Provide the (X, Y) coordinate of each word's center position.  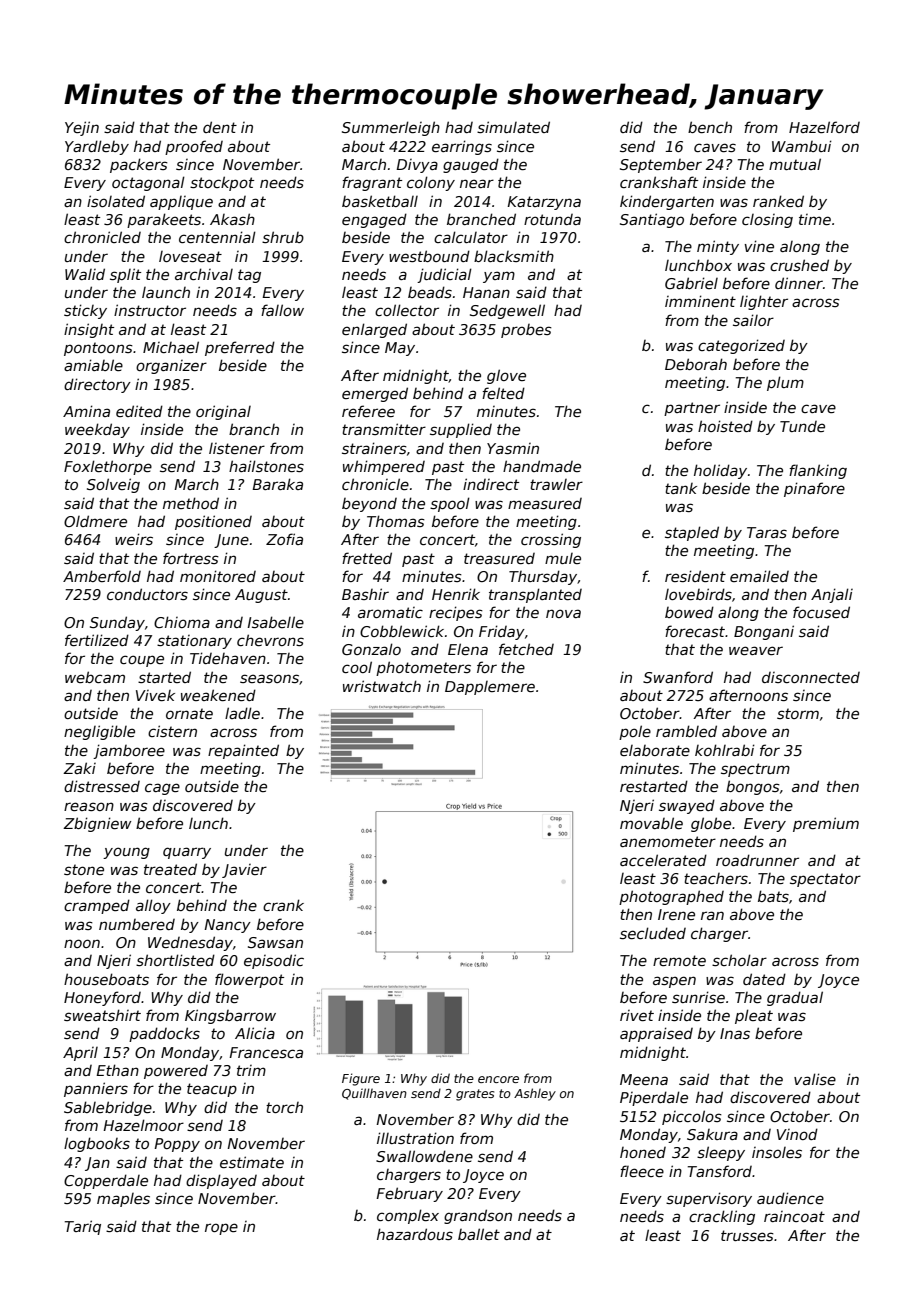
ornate (189, 713)
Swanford (678, 677)
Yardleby (97, 147)
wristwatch (382, 686)
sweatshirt (102, 1015)
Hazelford (824, 127)
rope (221, 1229)
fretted (367, 558)
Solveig (113, 485)
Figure (361, 1079)
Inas (735, 1033)
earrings (462, 147)
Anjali (832, 595)
